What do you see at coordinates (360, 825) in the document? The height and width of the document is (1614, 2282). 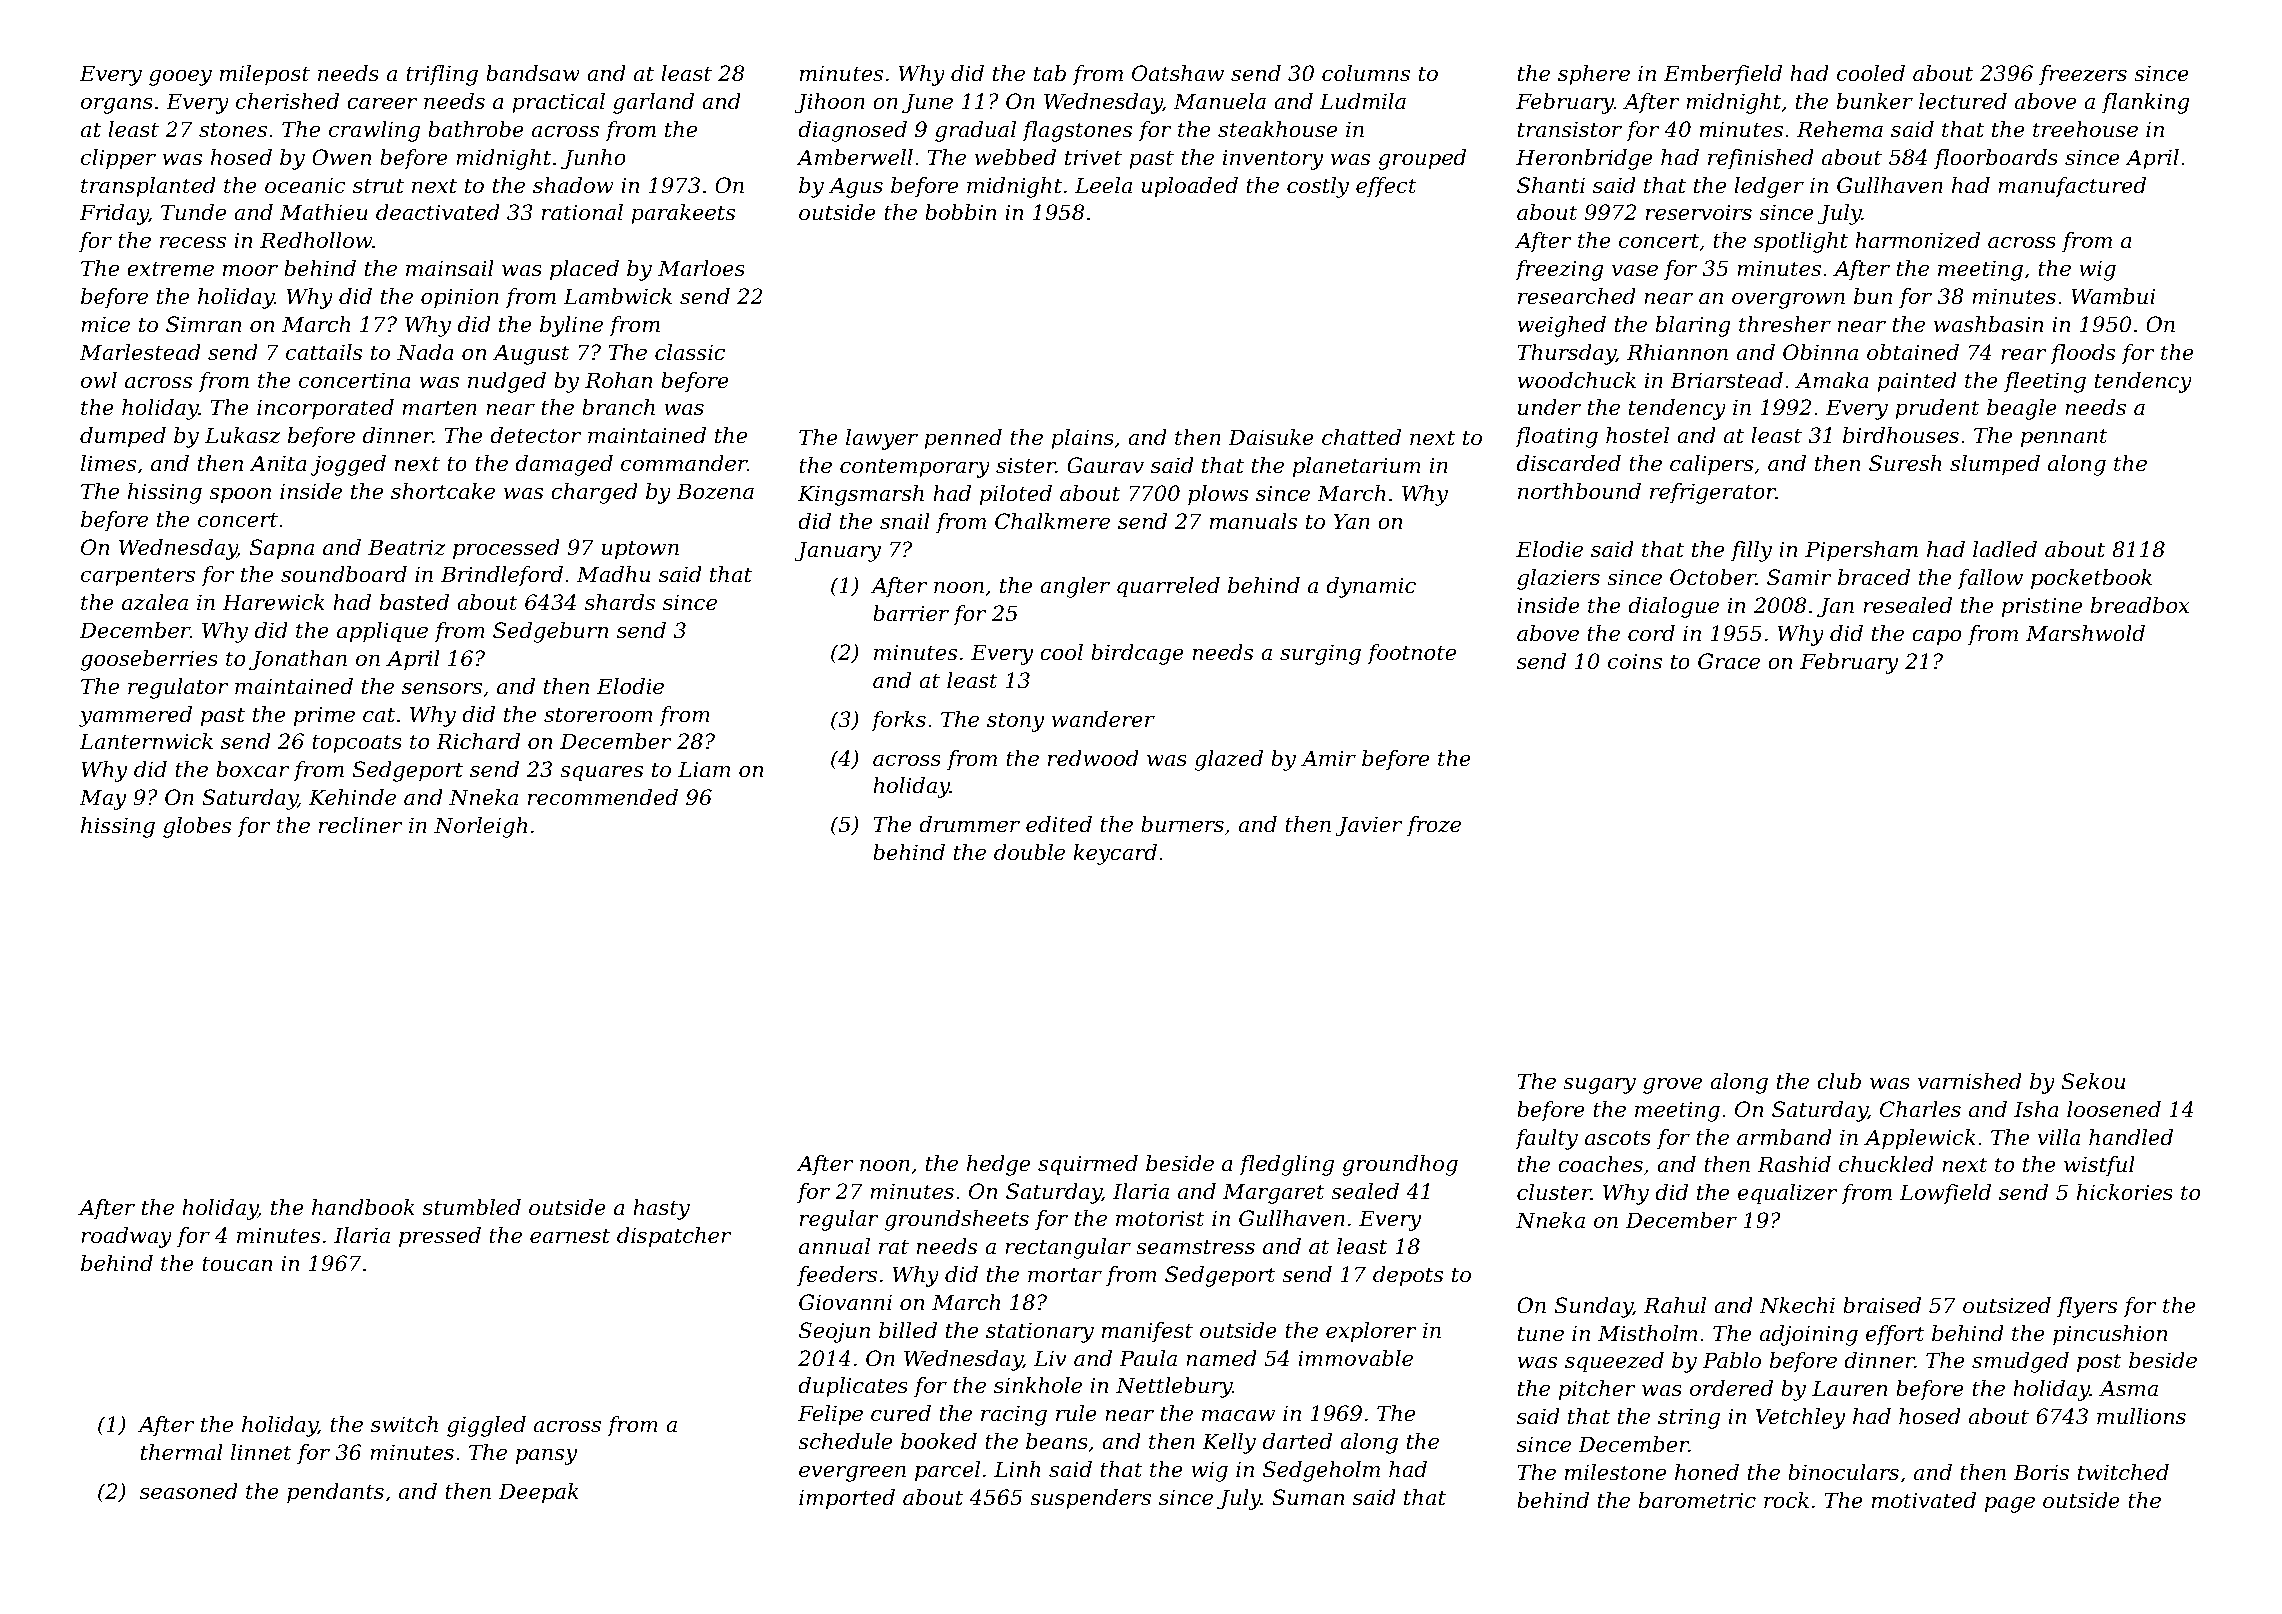 I see `recliner` at bounding box center [360, 825].
